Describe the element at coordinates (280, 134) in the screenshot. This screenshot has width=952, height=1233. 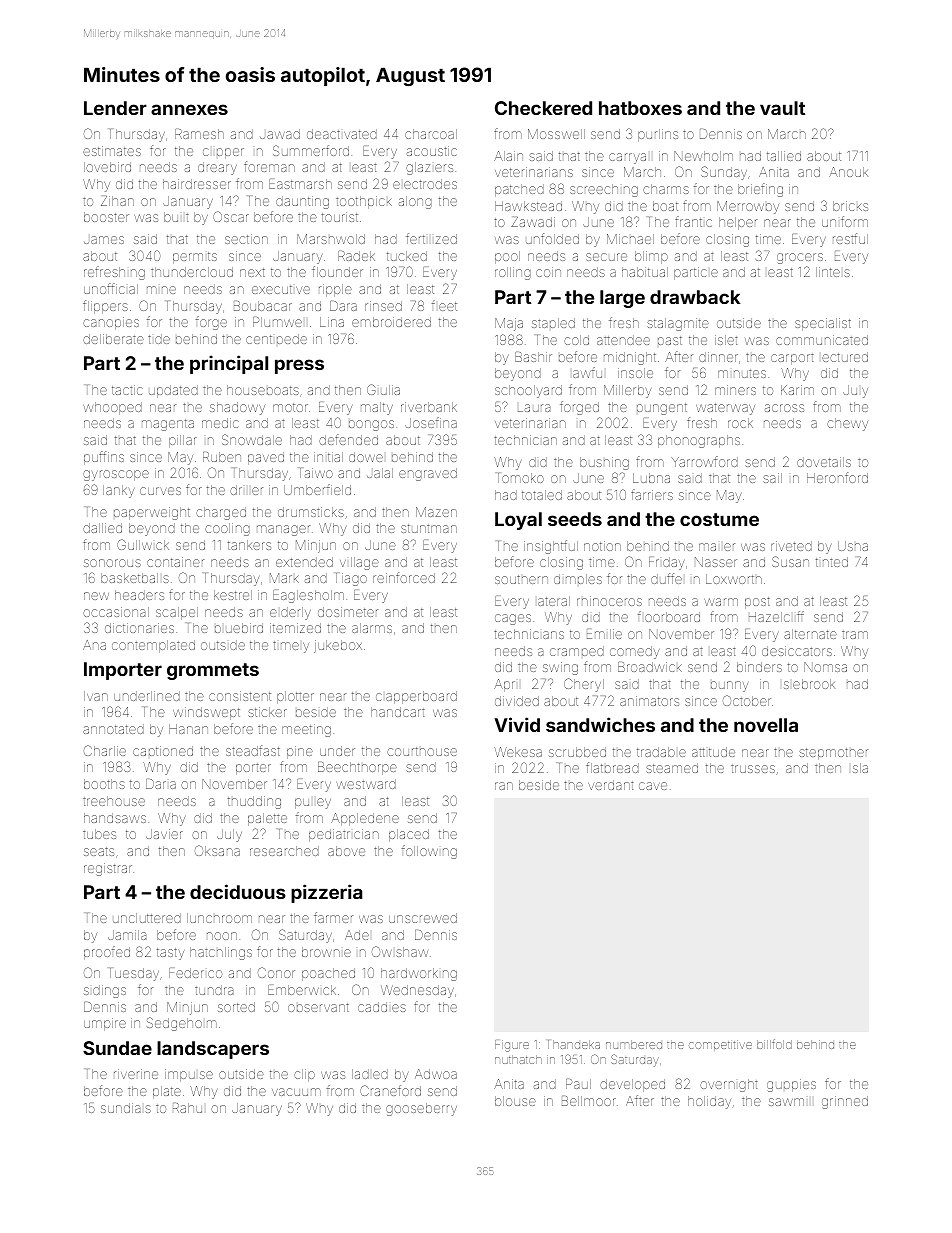
I see `Jawad` at that location.
